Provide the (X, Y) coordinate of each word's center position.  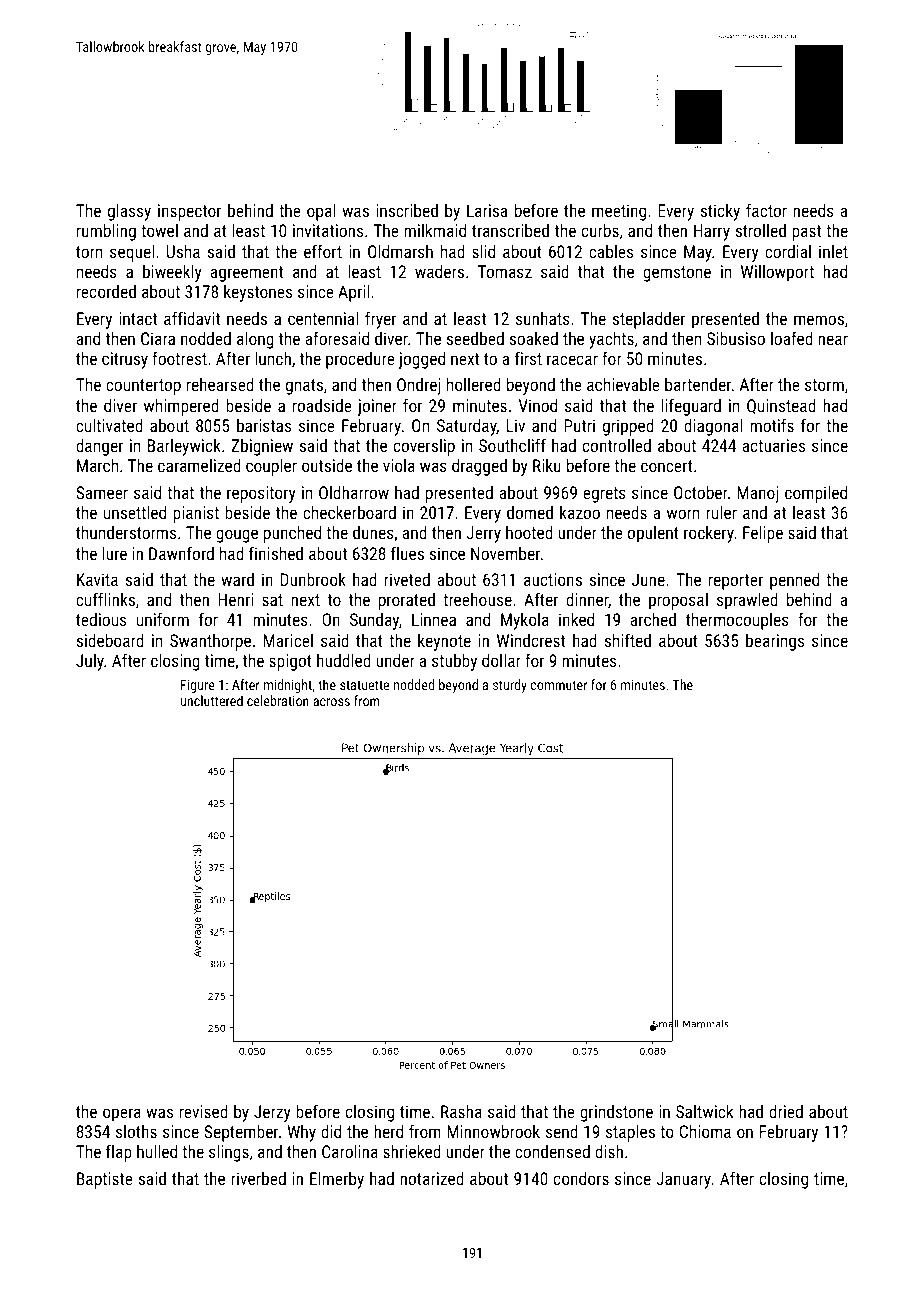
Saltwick (704, 1111)
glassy (129, 212)
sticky (720, 212)
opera (122, 1115)
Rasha (461, 1111)
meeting (619, 212)
